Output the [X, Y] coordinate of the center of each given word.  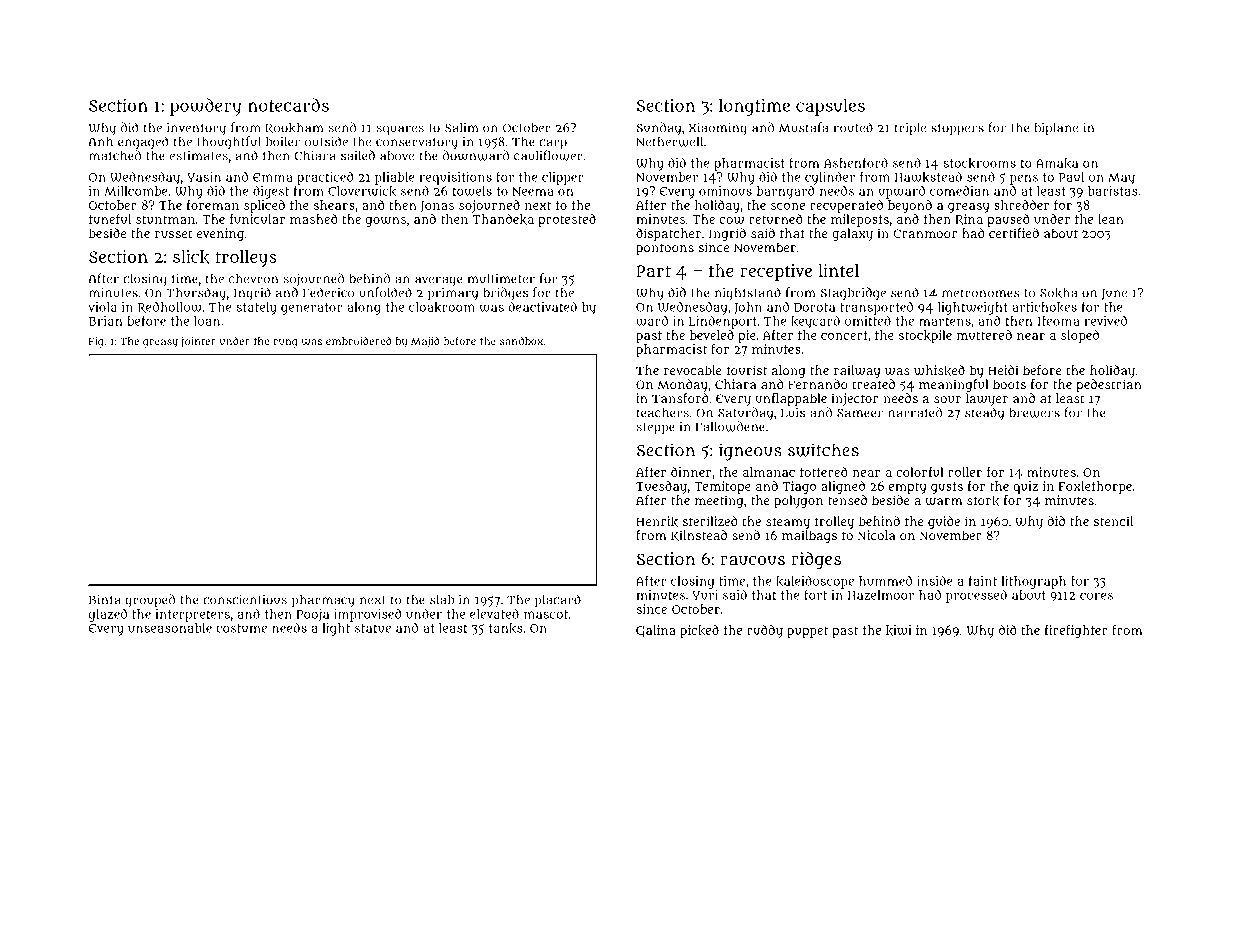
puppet [807, 632]
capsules [830, 107]
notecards [288, 105]
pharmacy [323, 601]
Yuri [705, 595]
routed [853, 127]
